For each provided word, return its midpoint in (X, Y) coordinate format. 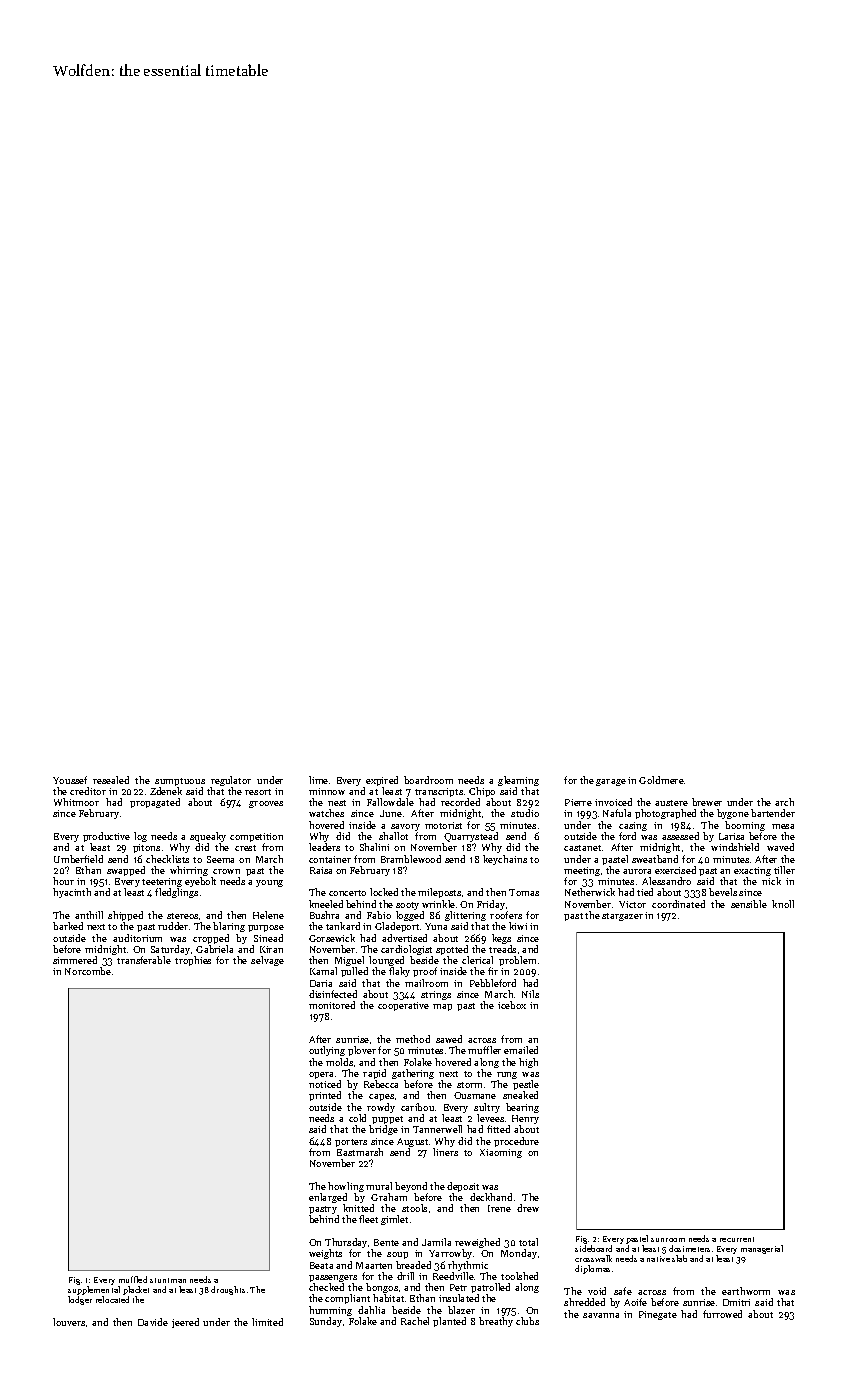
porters (351, 1143)
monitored (332, 1005)
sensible (749, 904)
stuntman (168, 1280)
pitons (146, 848)
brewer (707, 802)
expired (382, 781)
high (528, 1063)
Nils (530, 994)
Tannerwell (437, 1129)
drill (405, 1276)
